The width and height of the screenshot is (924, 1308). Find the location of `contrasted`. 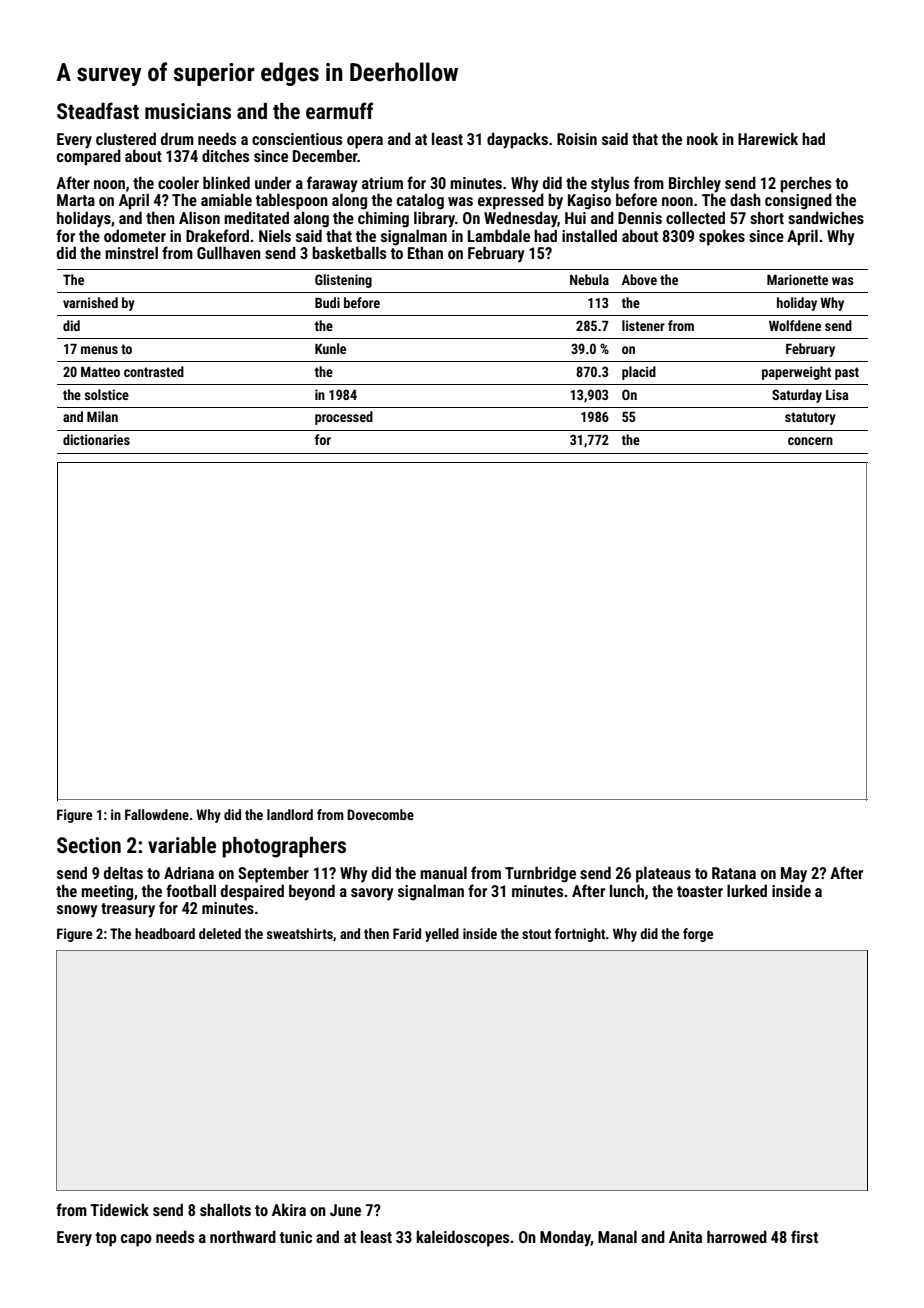

contrasted is located at coordinates (154, 371).
